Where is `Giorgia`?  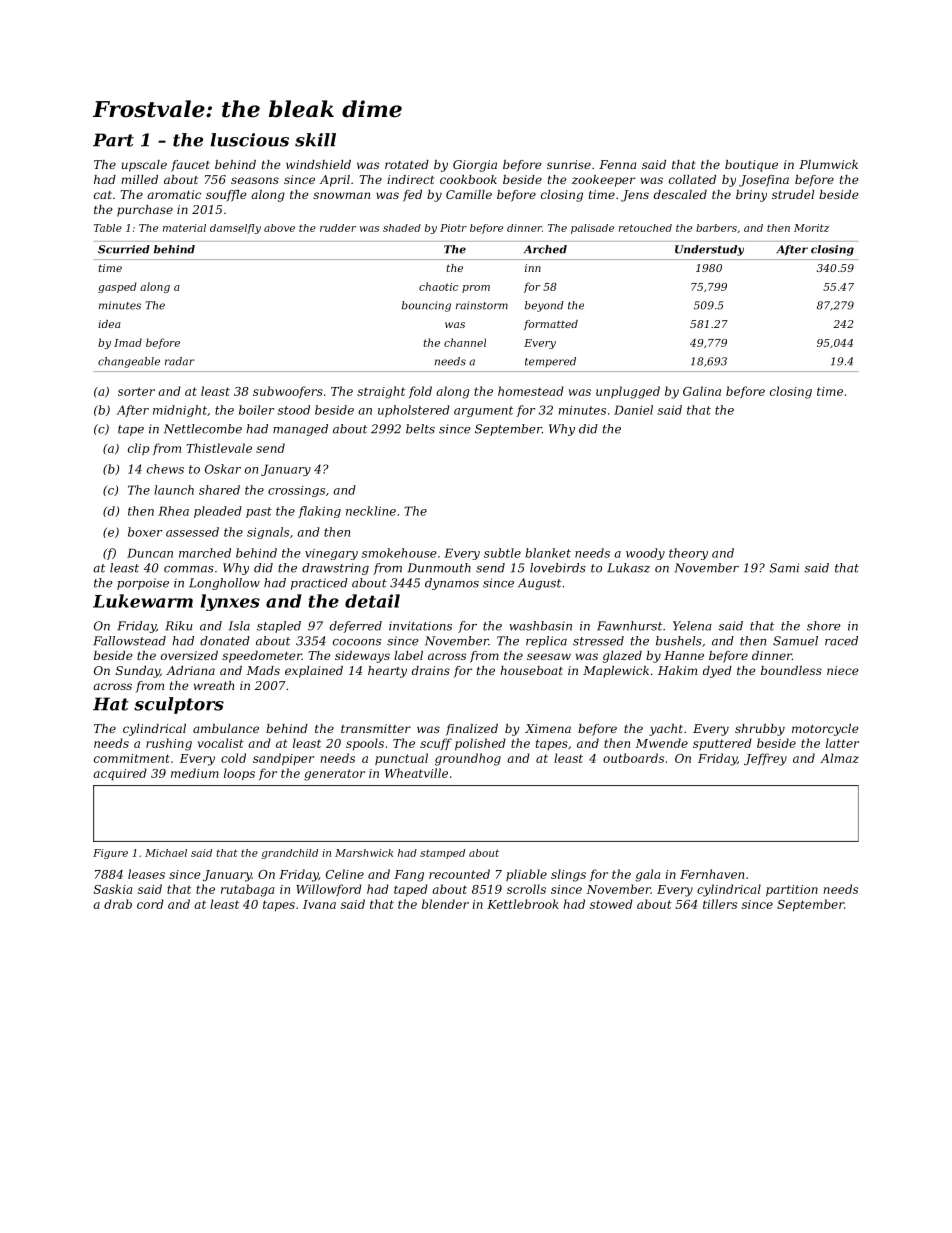 Giorgia is located at coordinates (475, 166).
